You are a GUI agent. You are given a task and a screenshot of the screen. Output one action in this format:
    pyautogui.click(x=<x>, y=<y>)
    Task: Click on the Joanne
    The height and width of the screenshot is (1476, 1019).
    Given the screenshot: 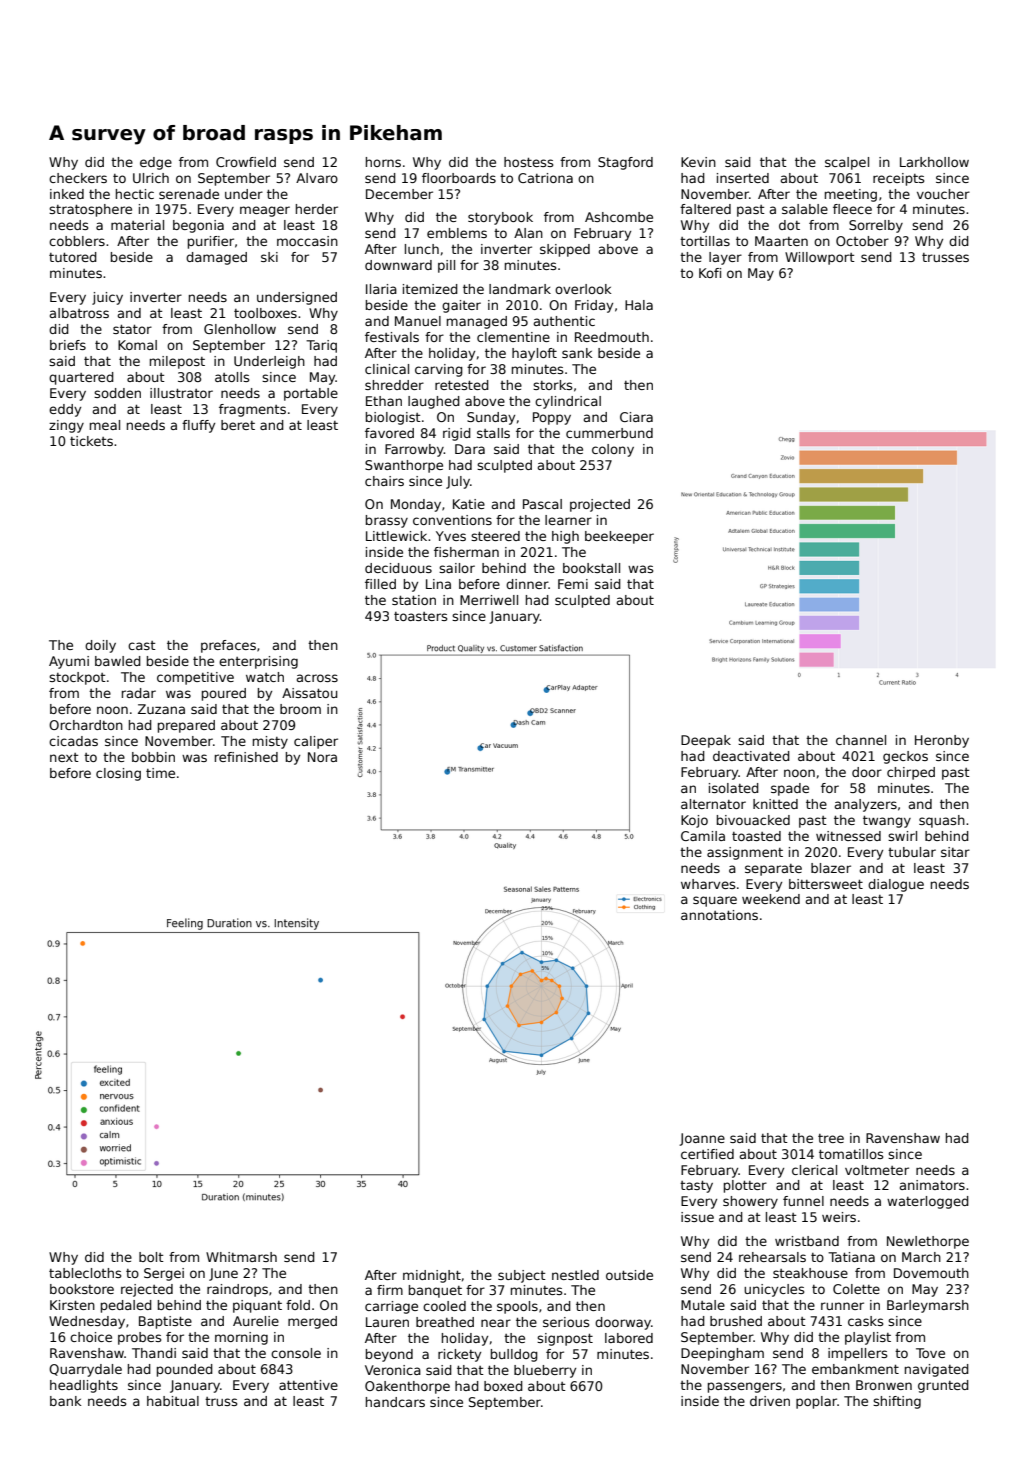 What is the action you would take?
    pyautogui.click(x=702, y=1139)
